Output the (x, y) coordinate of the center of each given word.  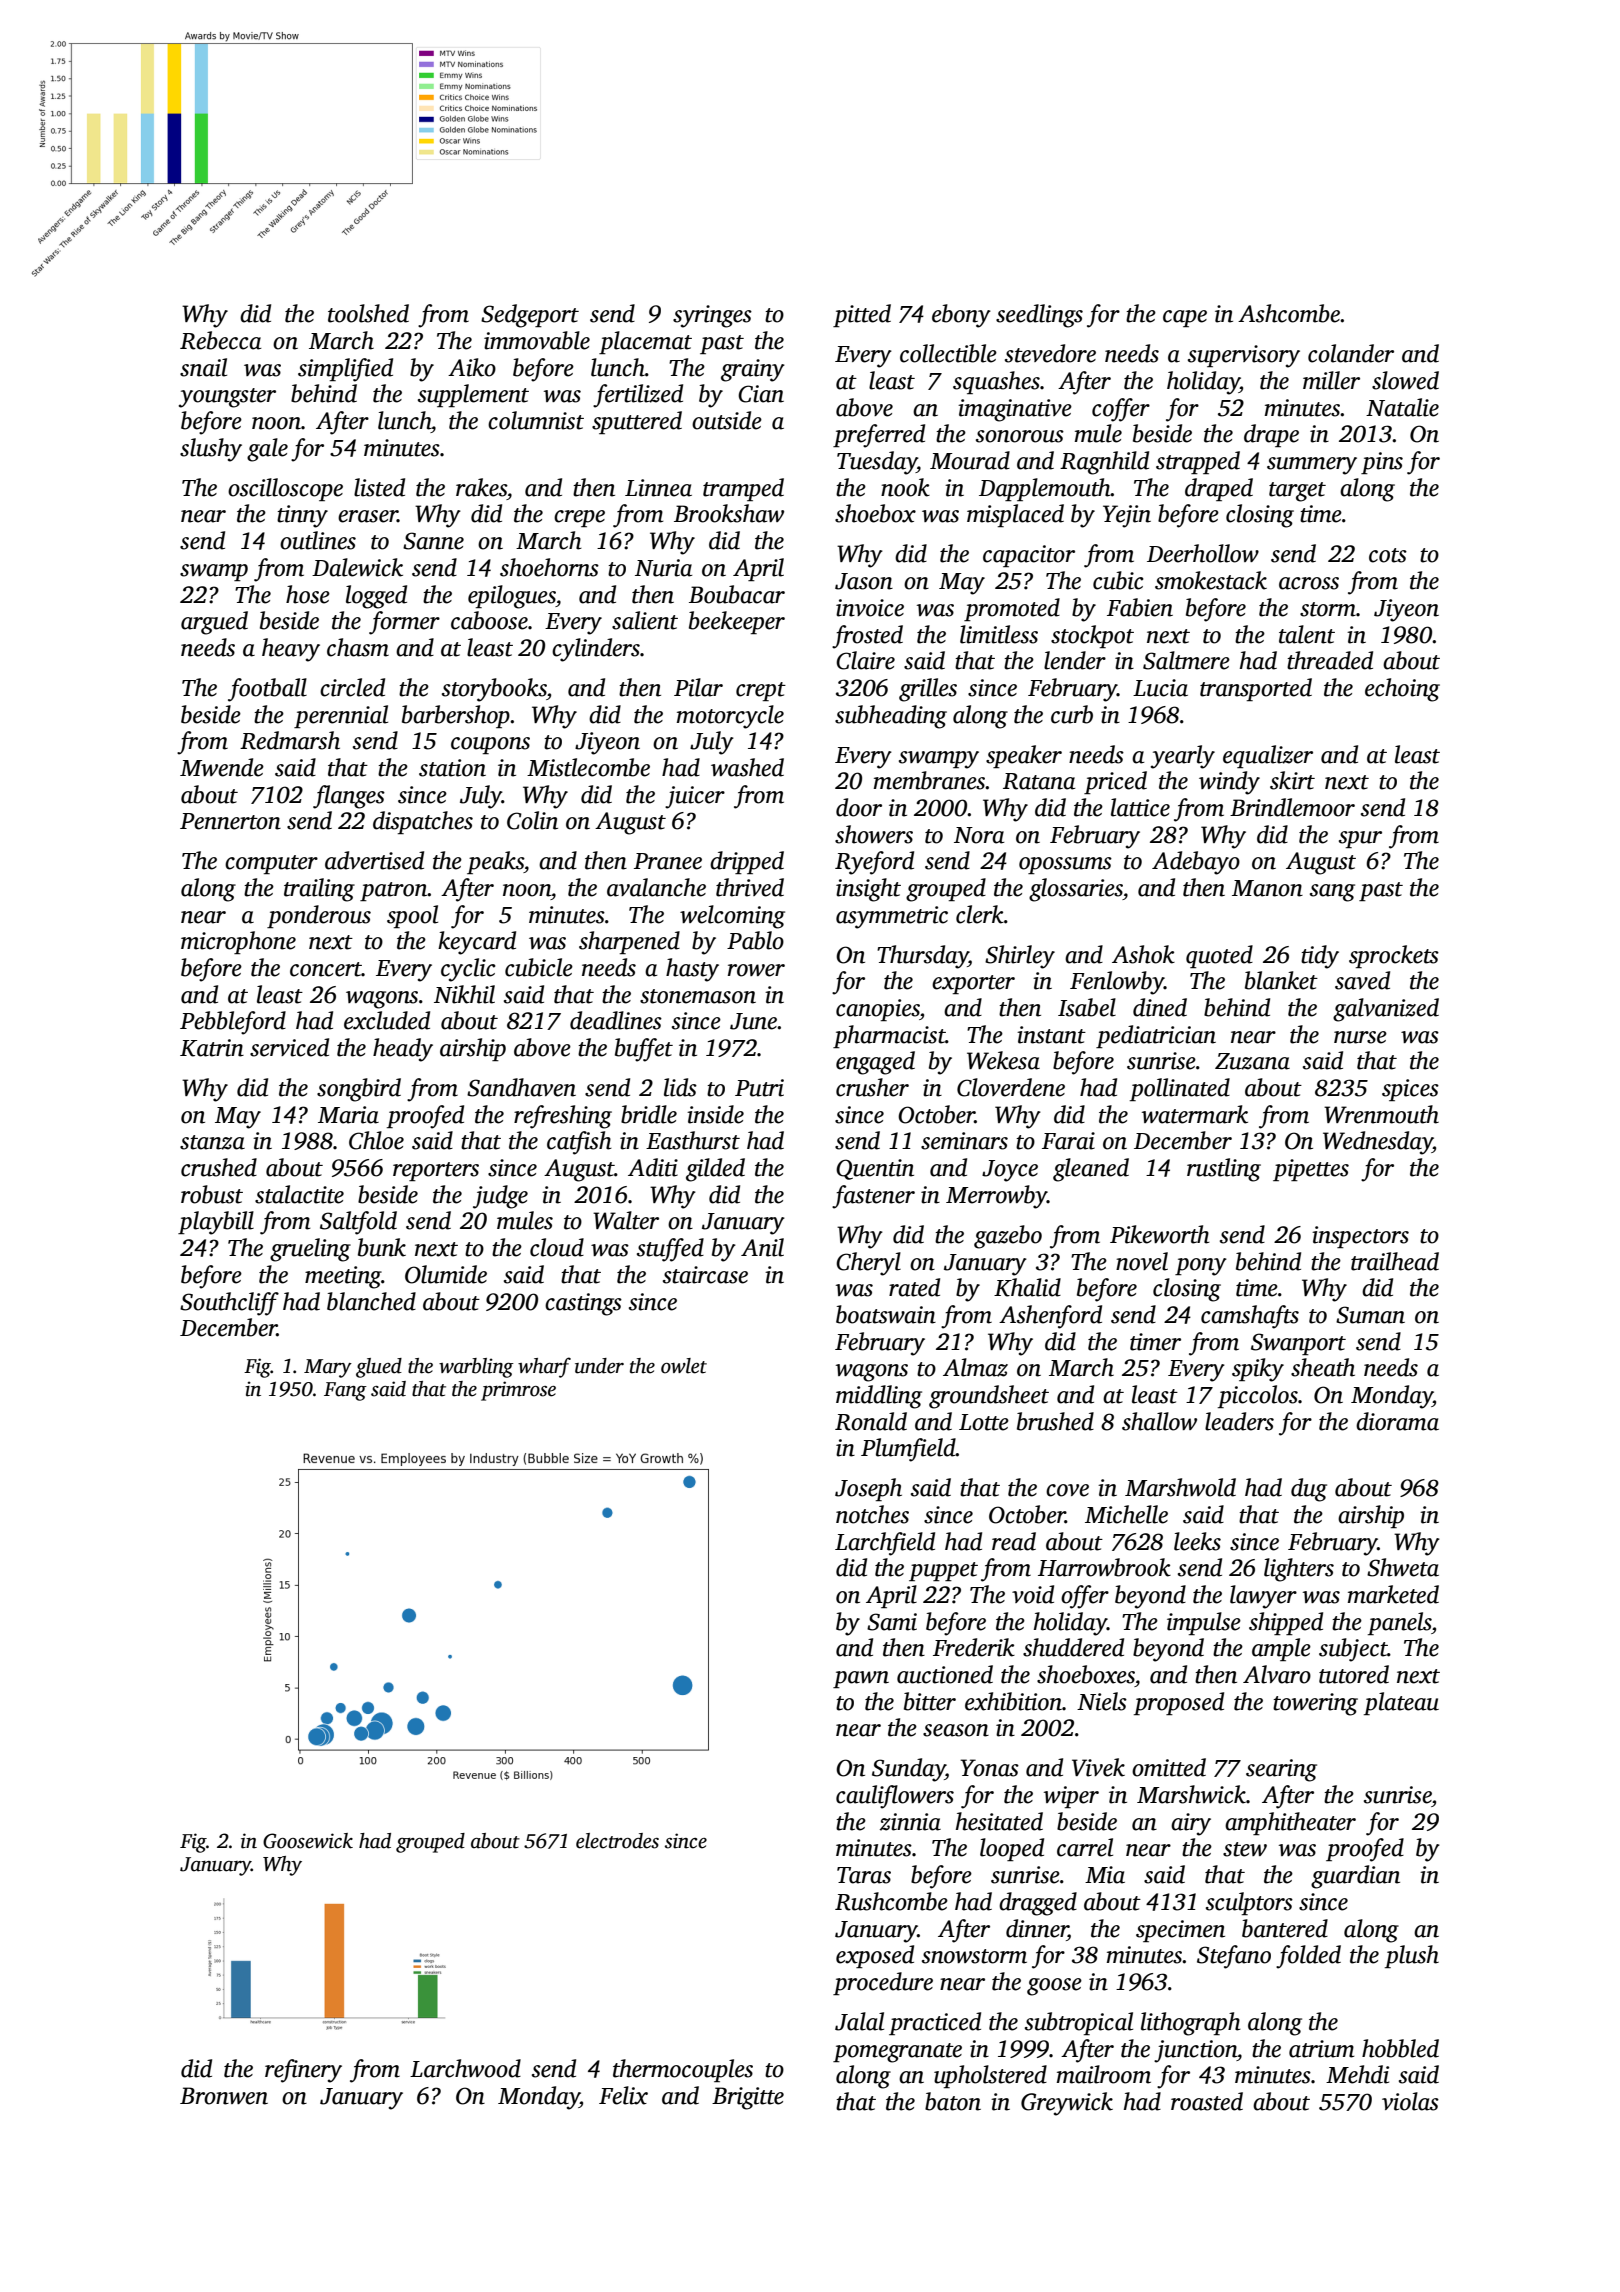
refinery (303, 2071)
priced (1115, 782)
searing (1281, 1770)
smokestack (1211, 580)
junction (1195, 2051)
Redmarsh (290, 740)
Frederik (974, 1647)
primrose (518, 1391)
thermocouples (683, 2070)
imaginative (1015, 410)
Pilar (698, 687)
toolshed (368, 313)
